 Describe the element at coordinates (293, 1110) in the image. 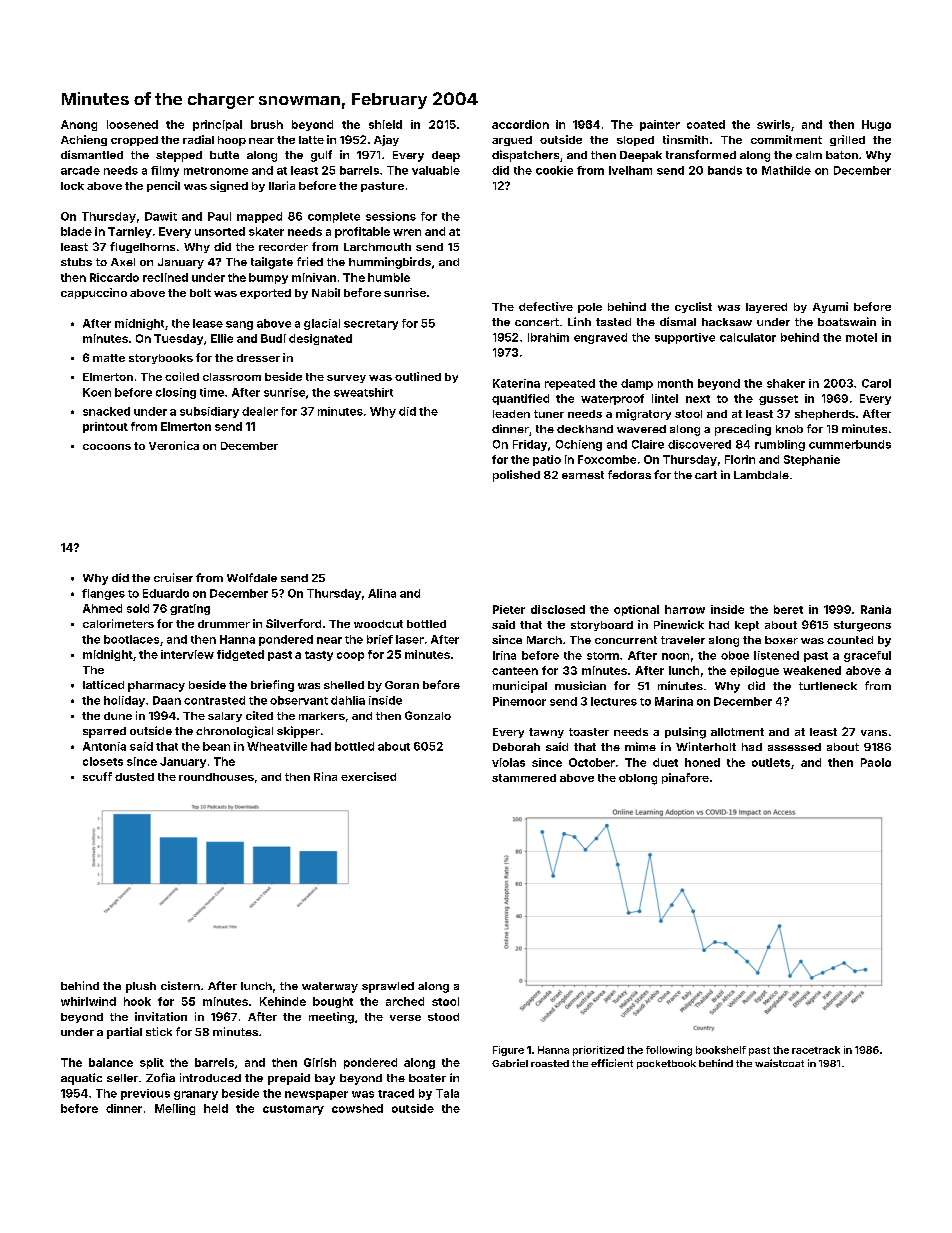

I see `customary` at that location.
